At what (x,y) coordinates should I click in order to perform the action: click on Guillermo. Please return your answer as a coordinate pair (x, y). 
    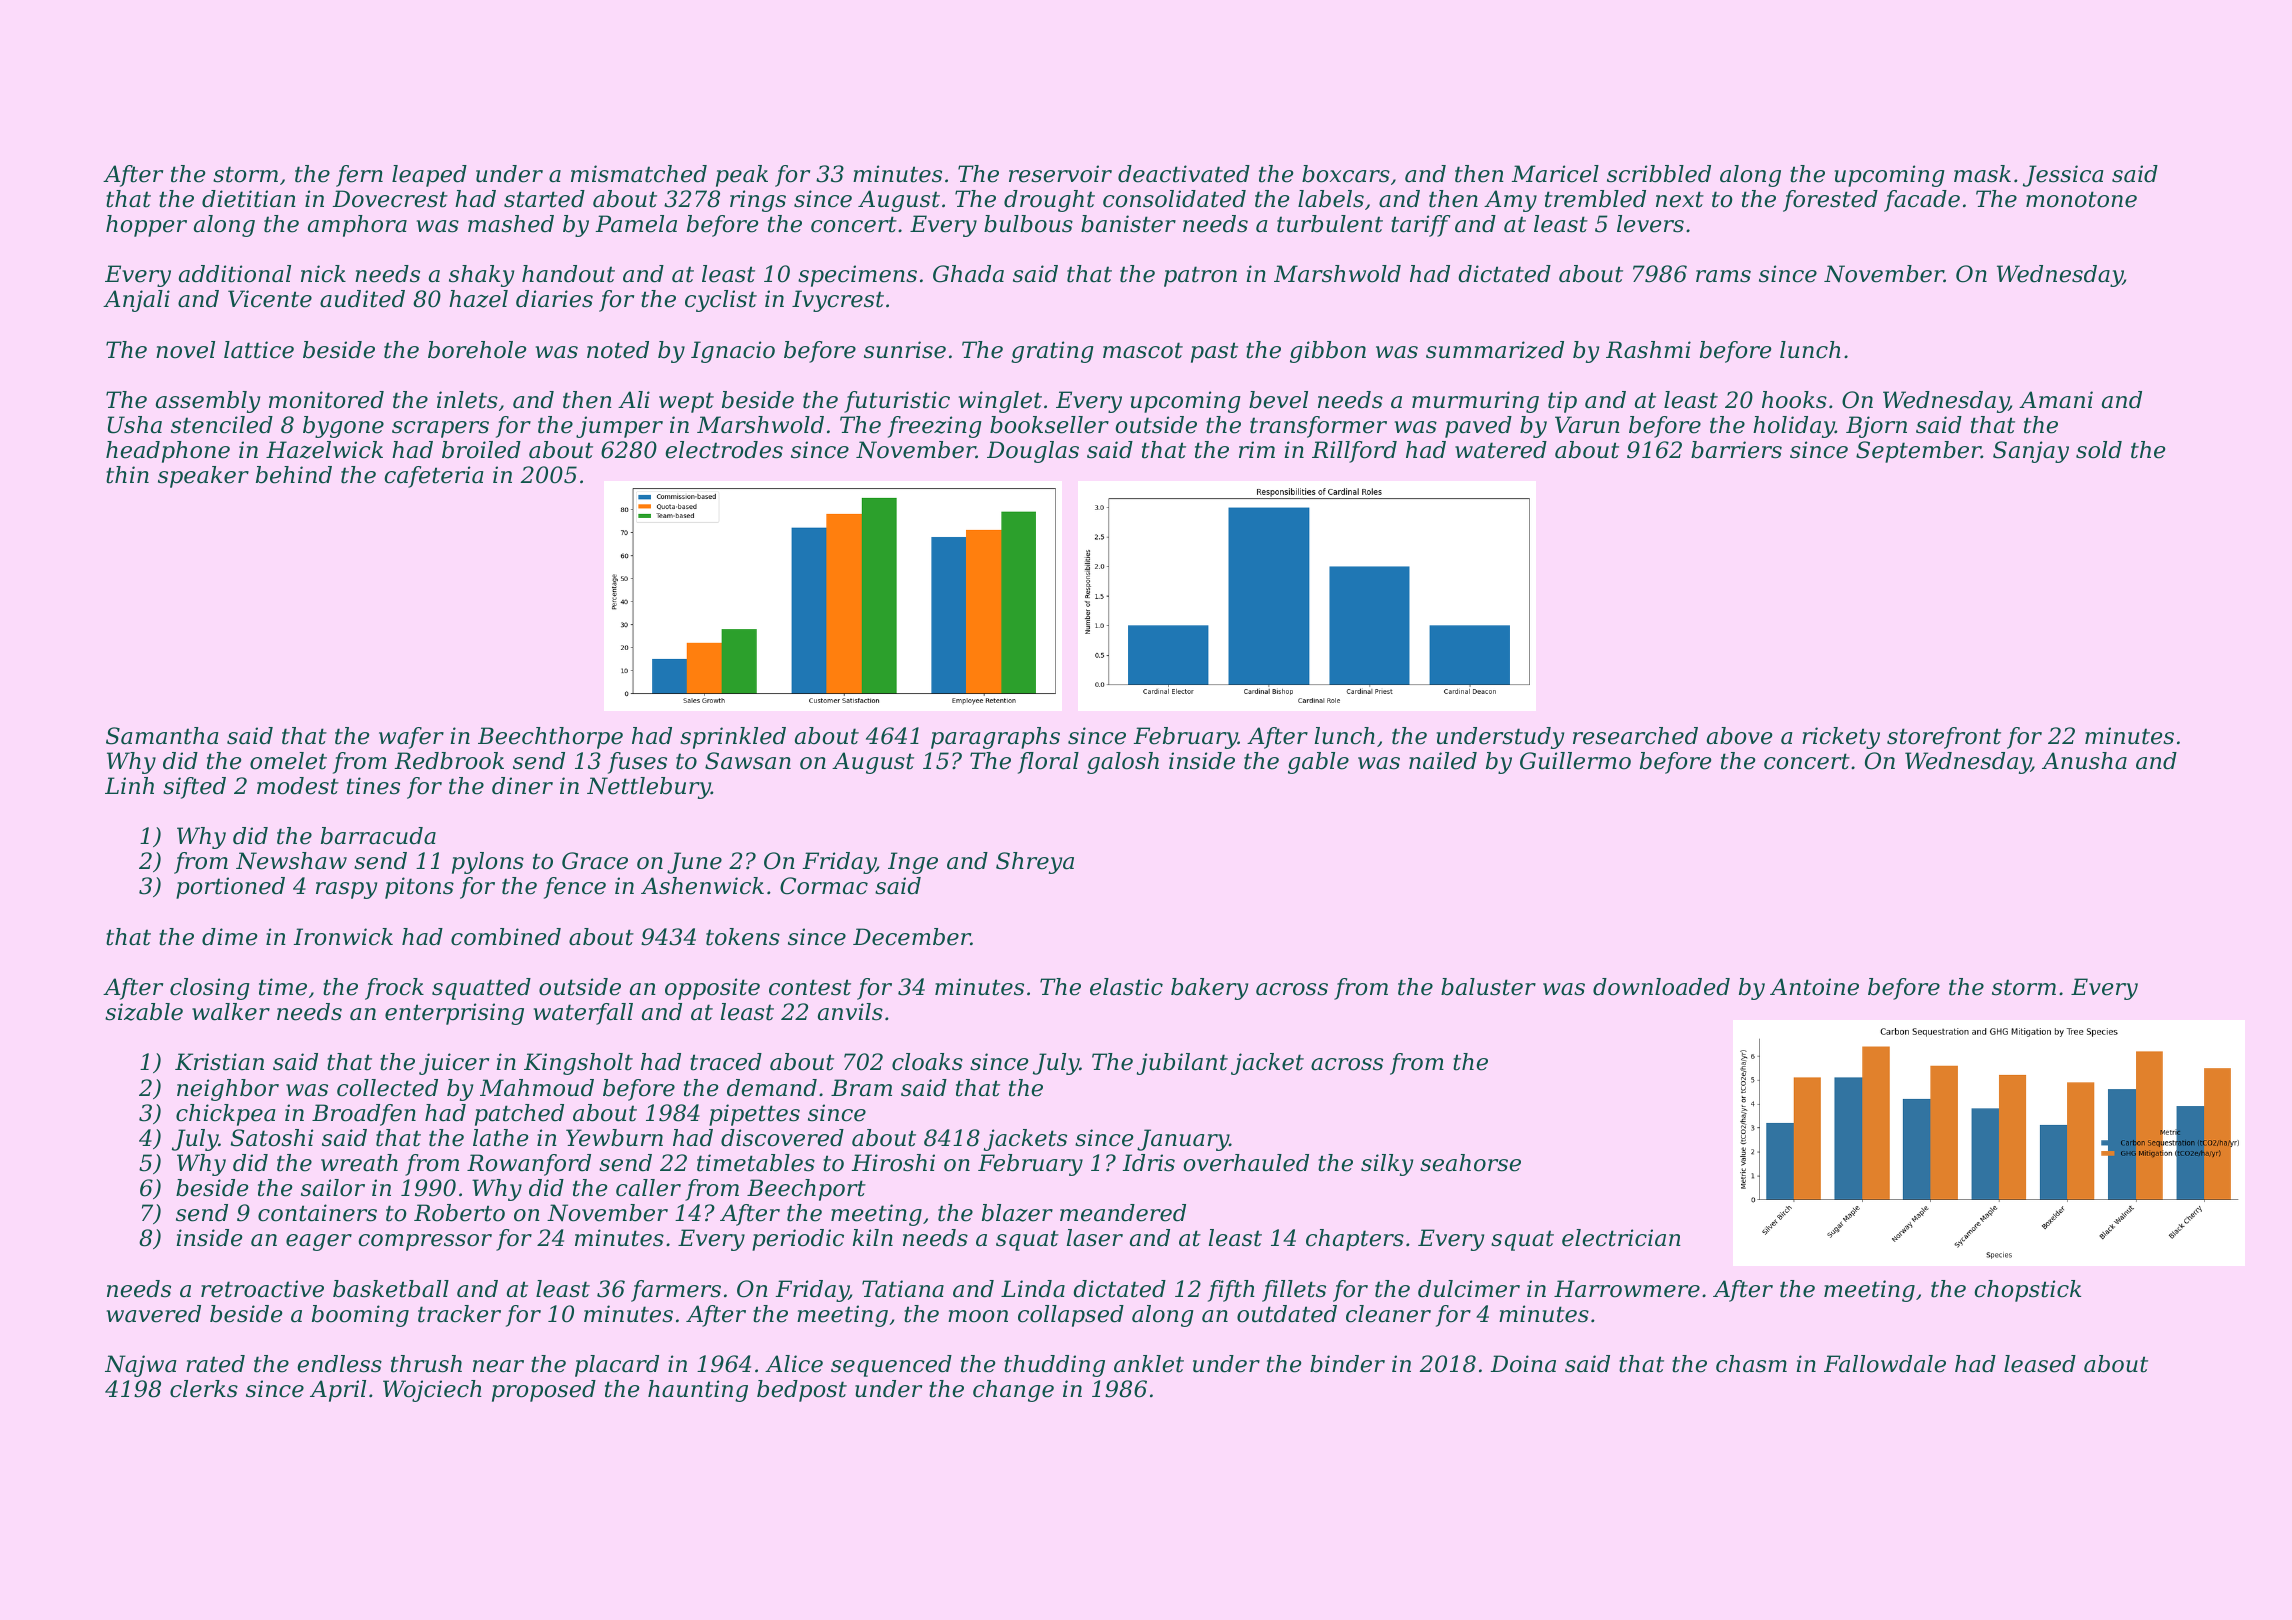
    Looking at the image, I should click on (1575, 761).
